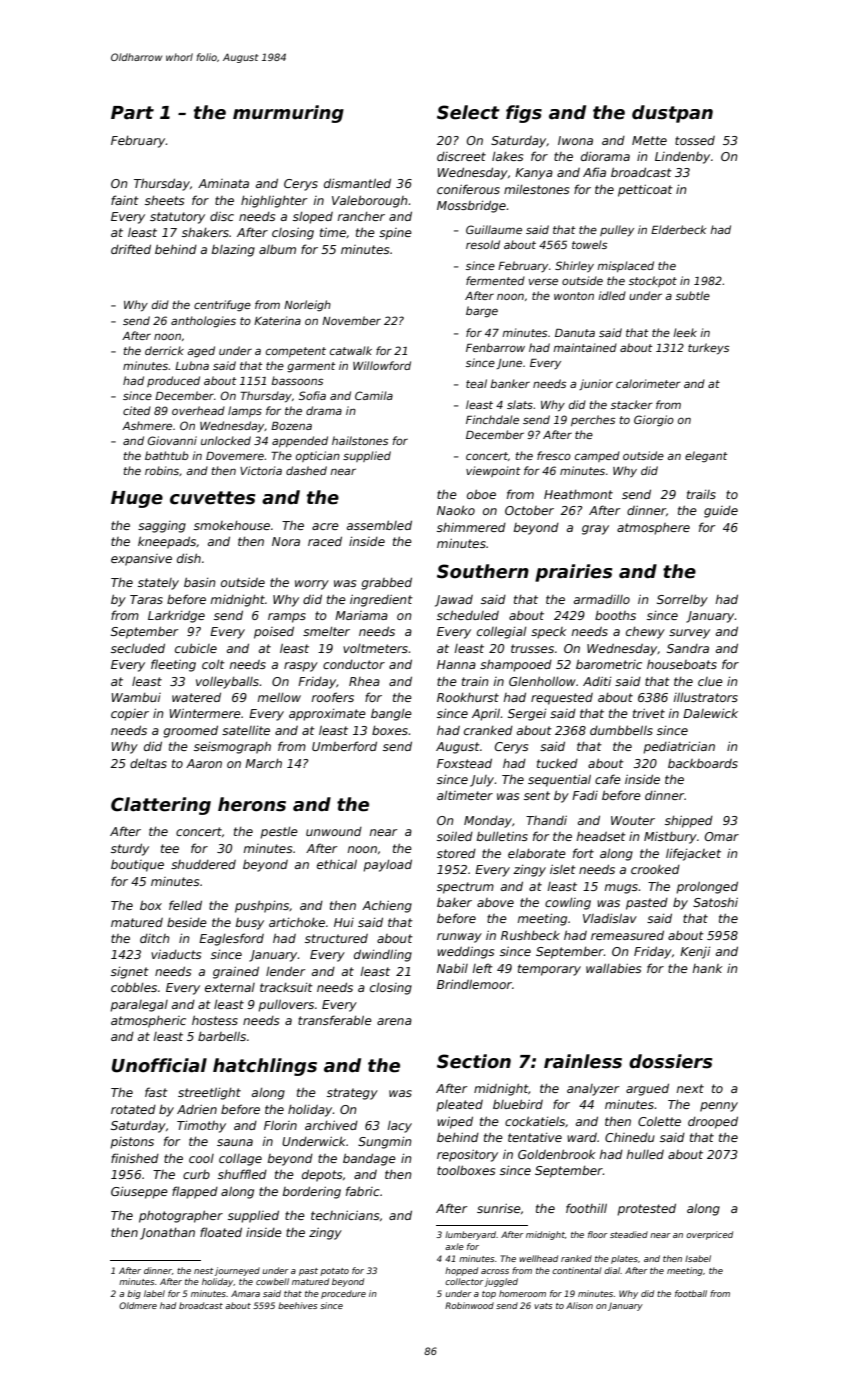  What do you see at coordinates (653, 529) in the document?
I see `atmosphere` at bounding box center [653, 529].
